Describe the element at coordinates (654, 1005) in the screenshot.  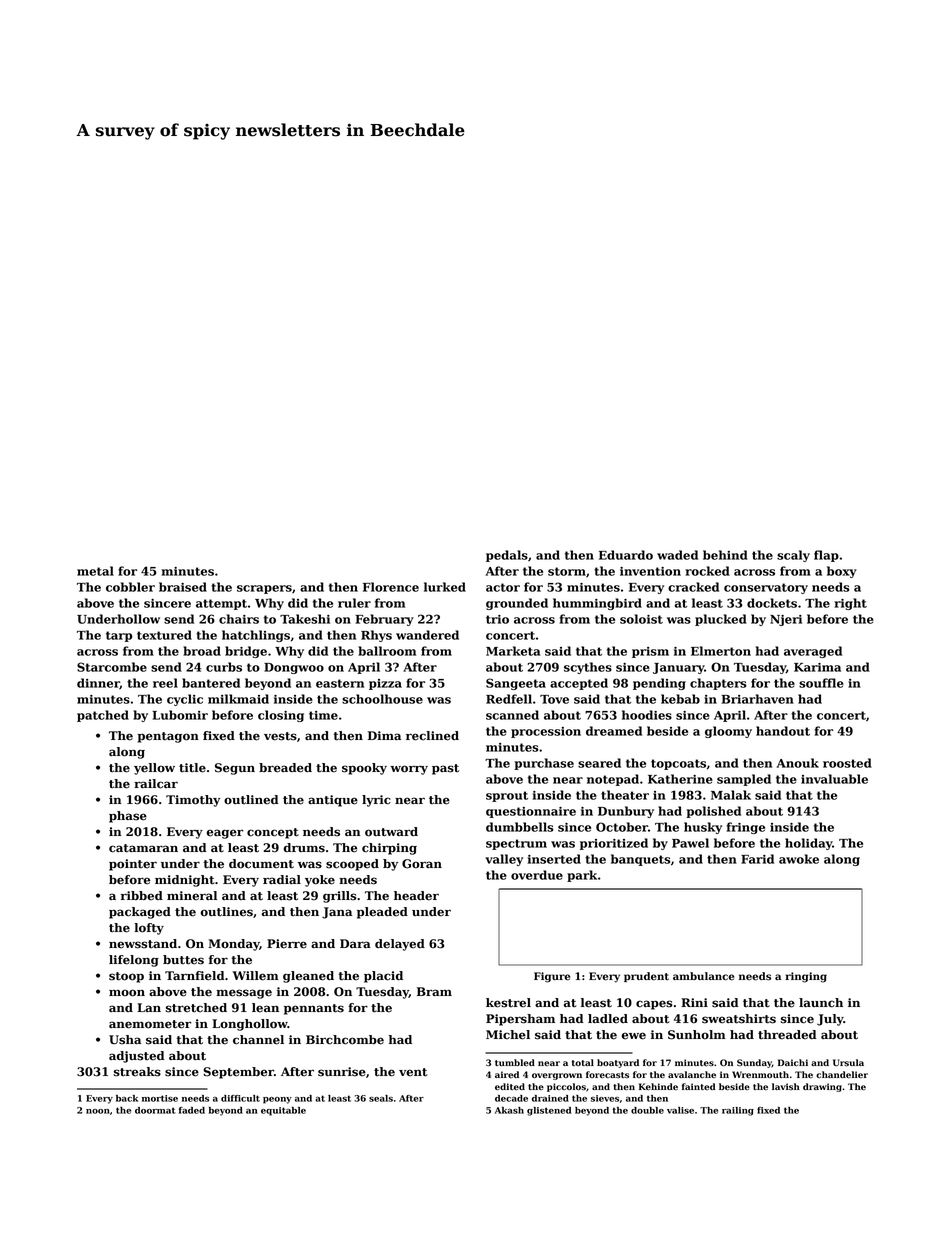
I see `capes` at that location.
